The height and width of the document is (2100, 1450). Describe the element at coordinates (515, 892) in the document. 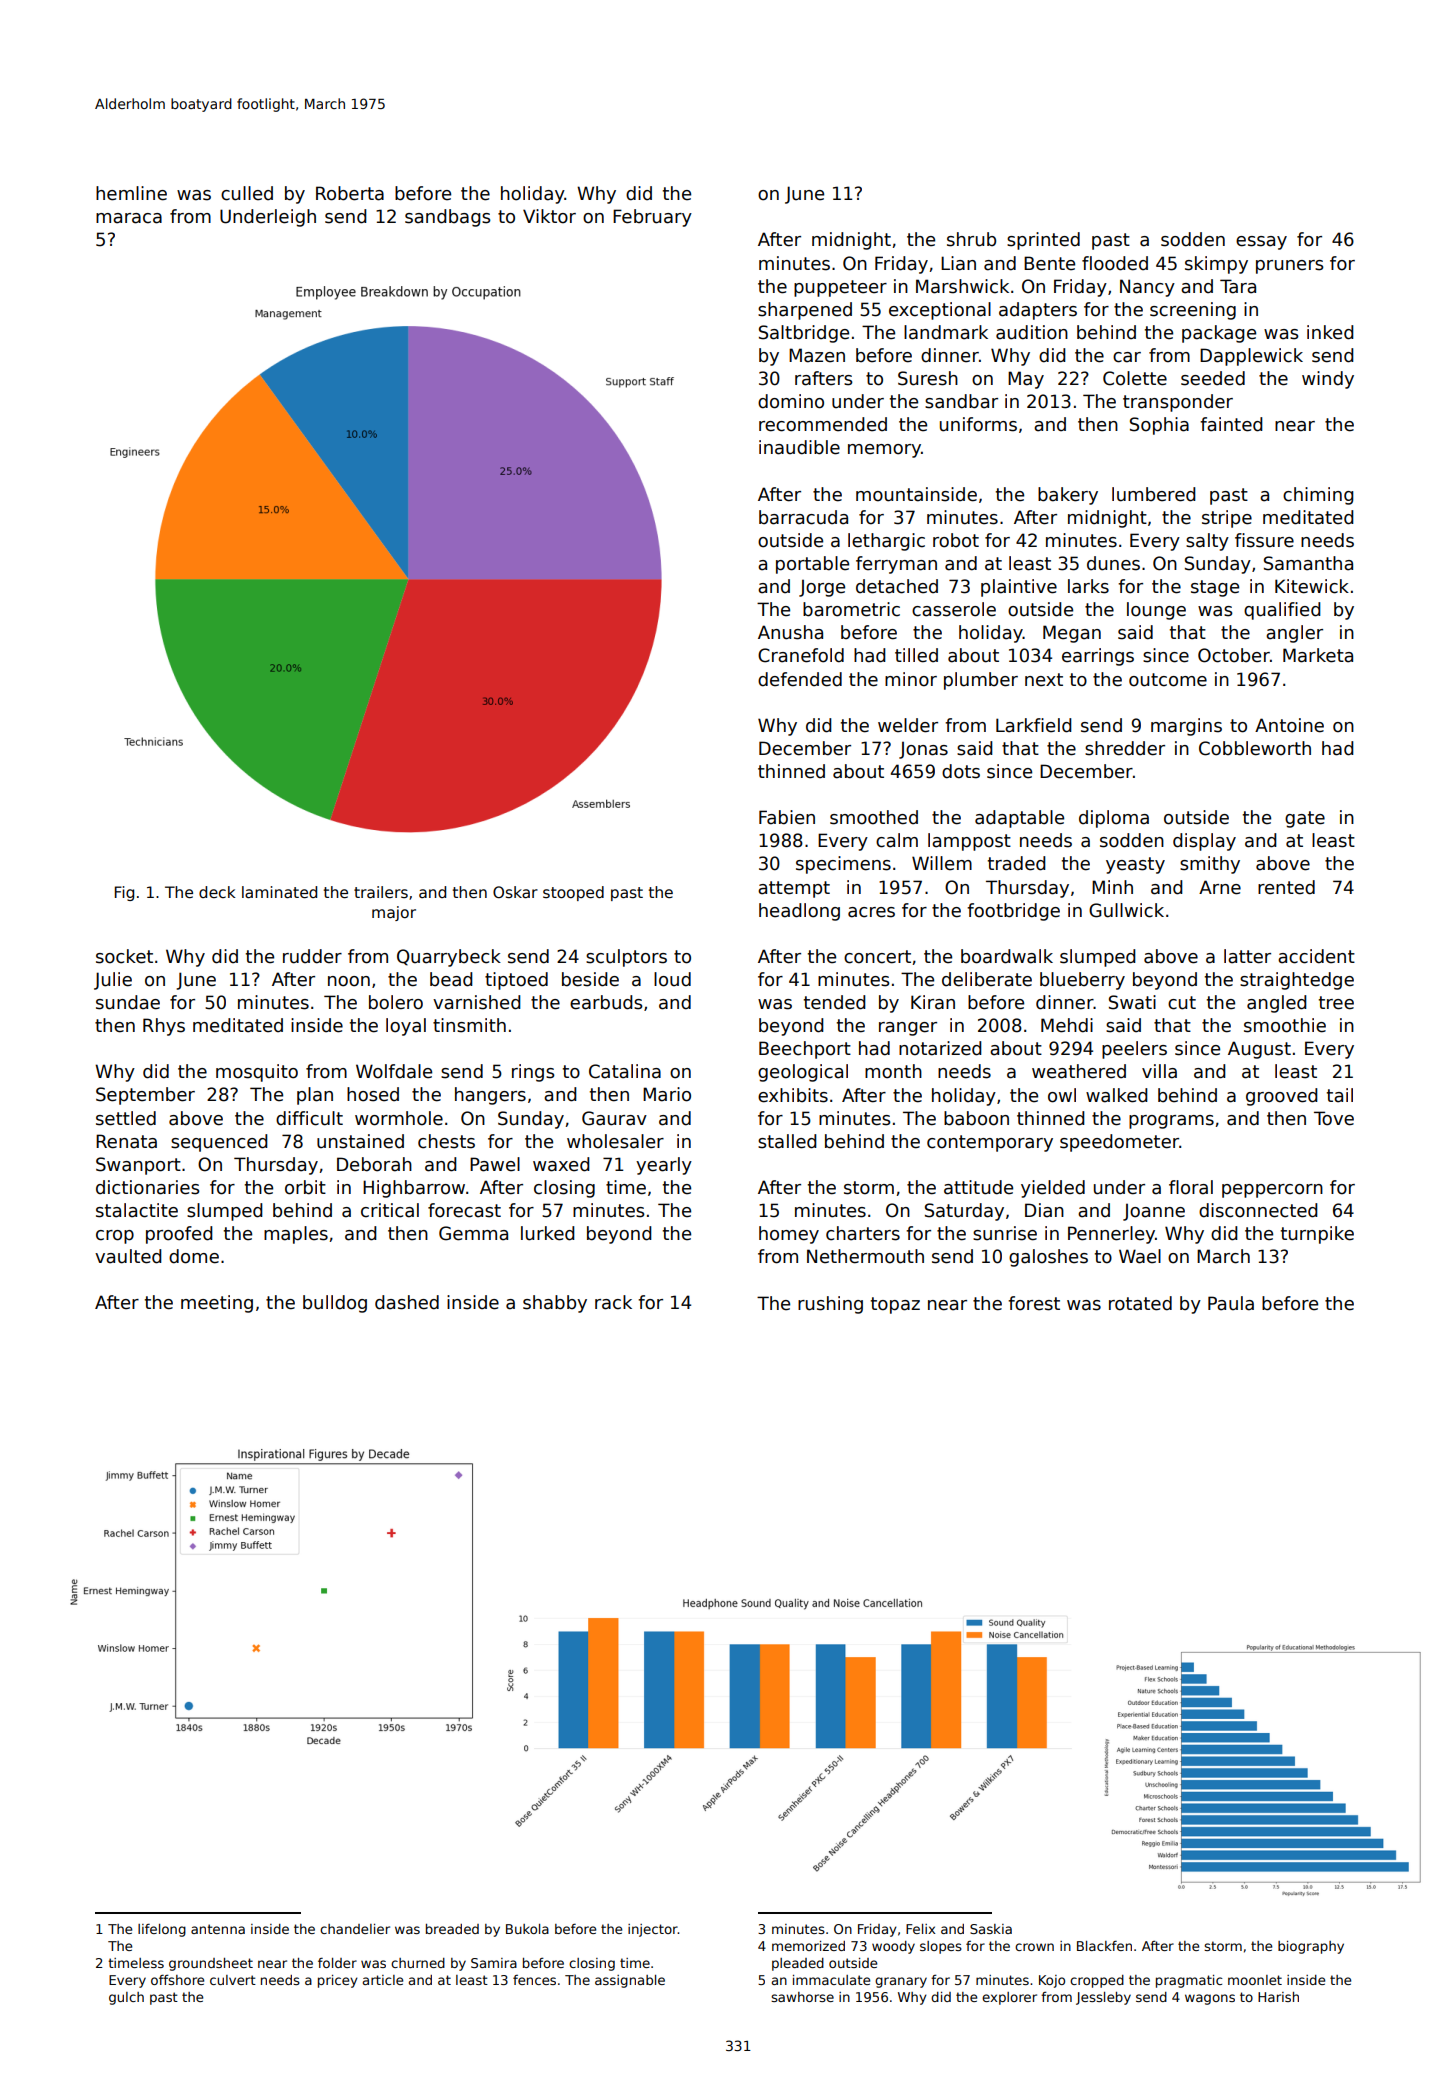

I see `Oskar` at that location.
